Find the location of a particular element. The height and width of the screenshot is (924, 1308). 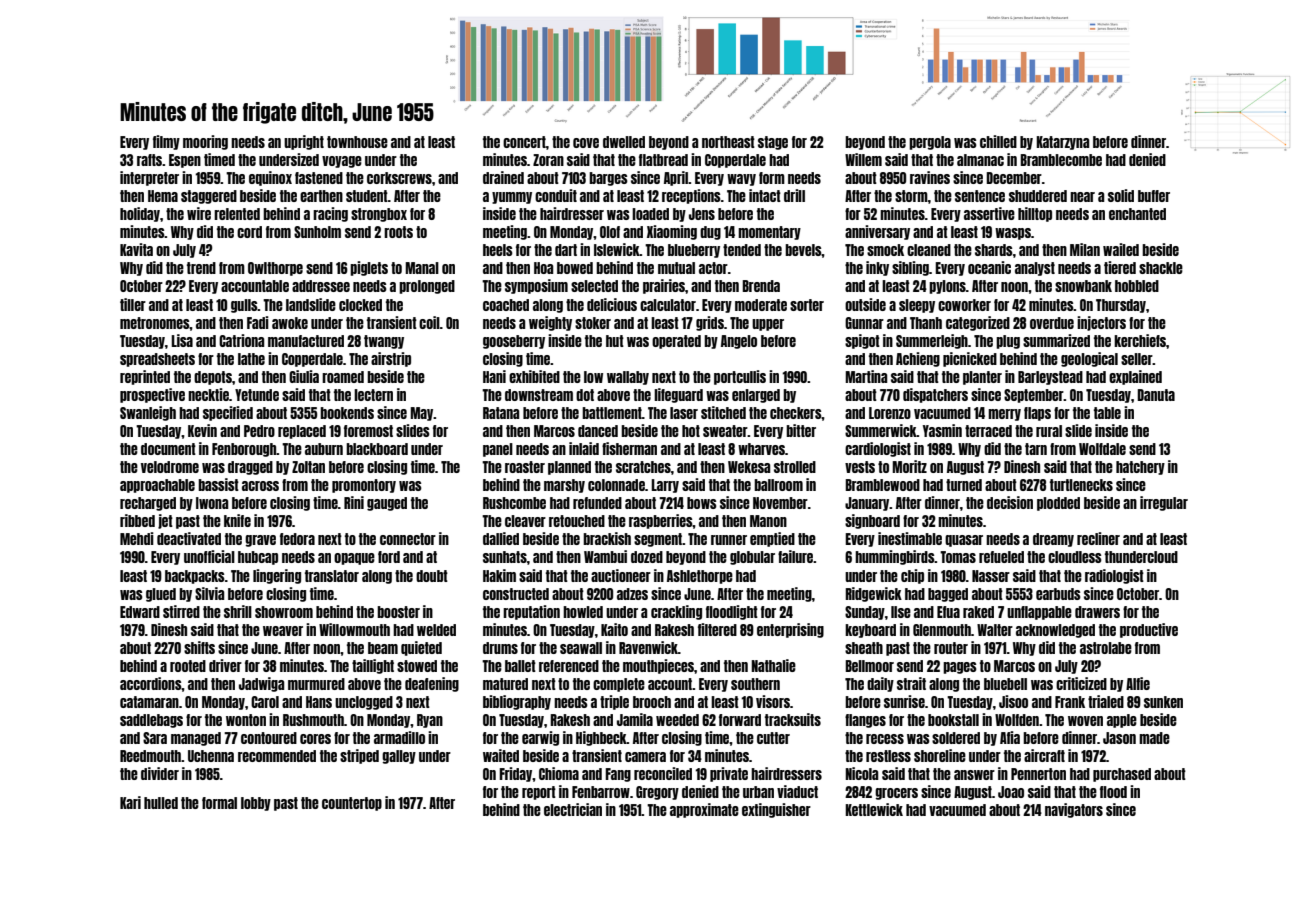

dwelled is located at coordinates (624, 142).
